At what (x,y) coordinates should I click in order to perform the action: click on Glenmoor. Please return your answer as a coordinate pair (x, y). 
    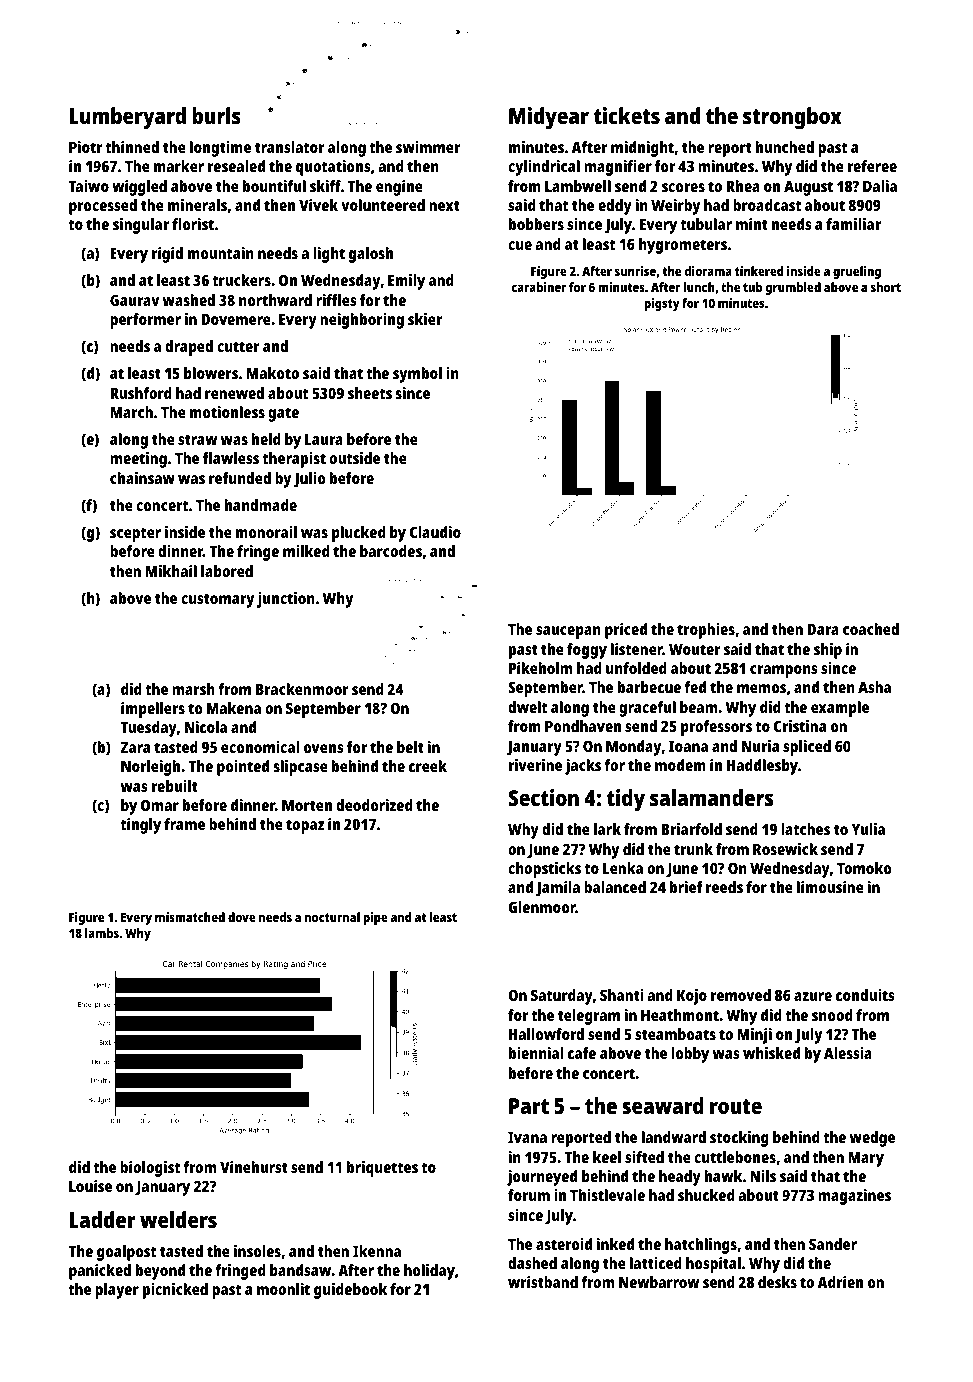
    Looking at the image, I should click on (542, 907).
